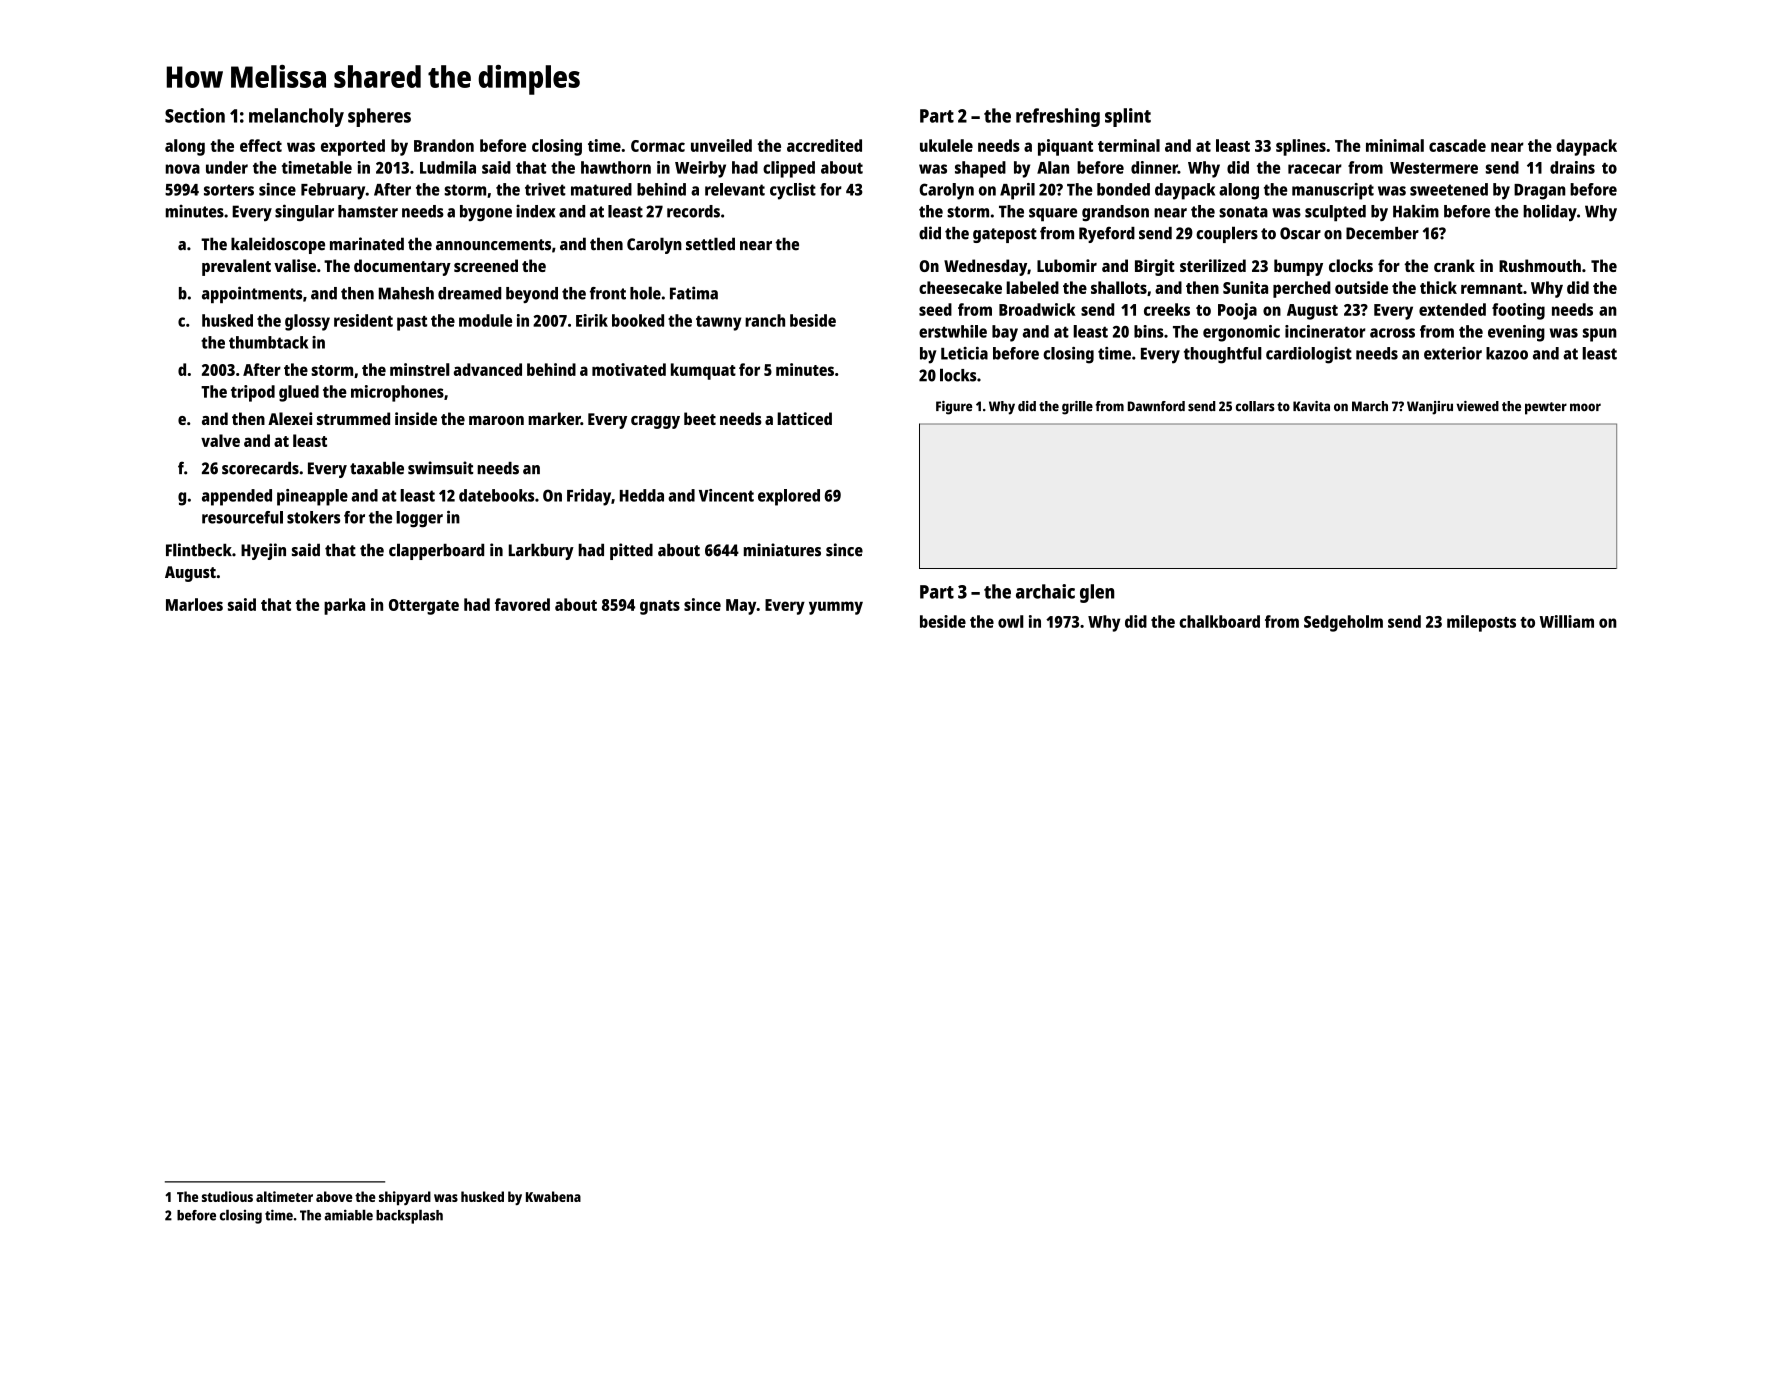  Describe the element at coordinates (1361, 287) in the document. I see `outside` at that location.
